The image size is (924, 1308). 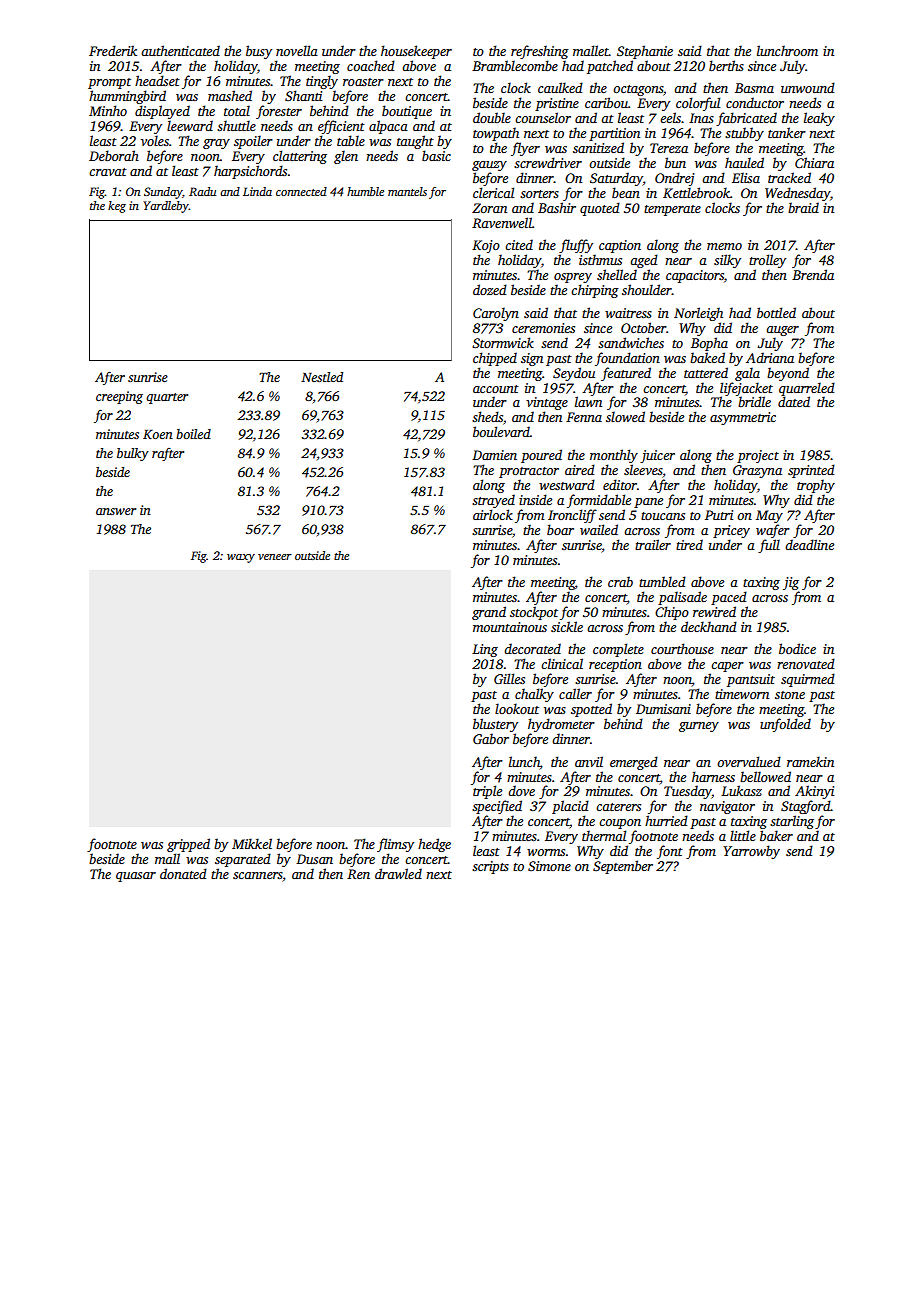 I want to click on Mikkel, so click(x=252, y=843).
